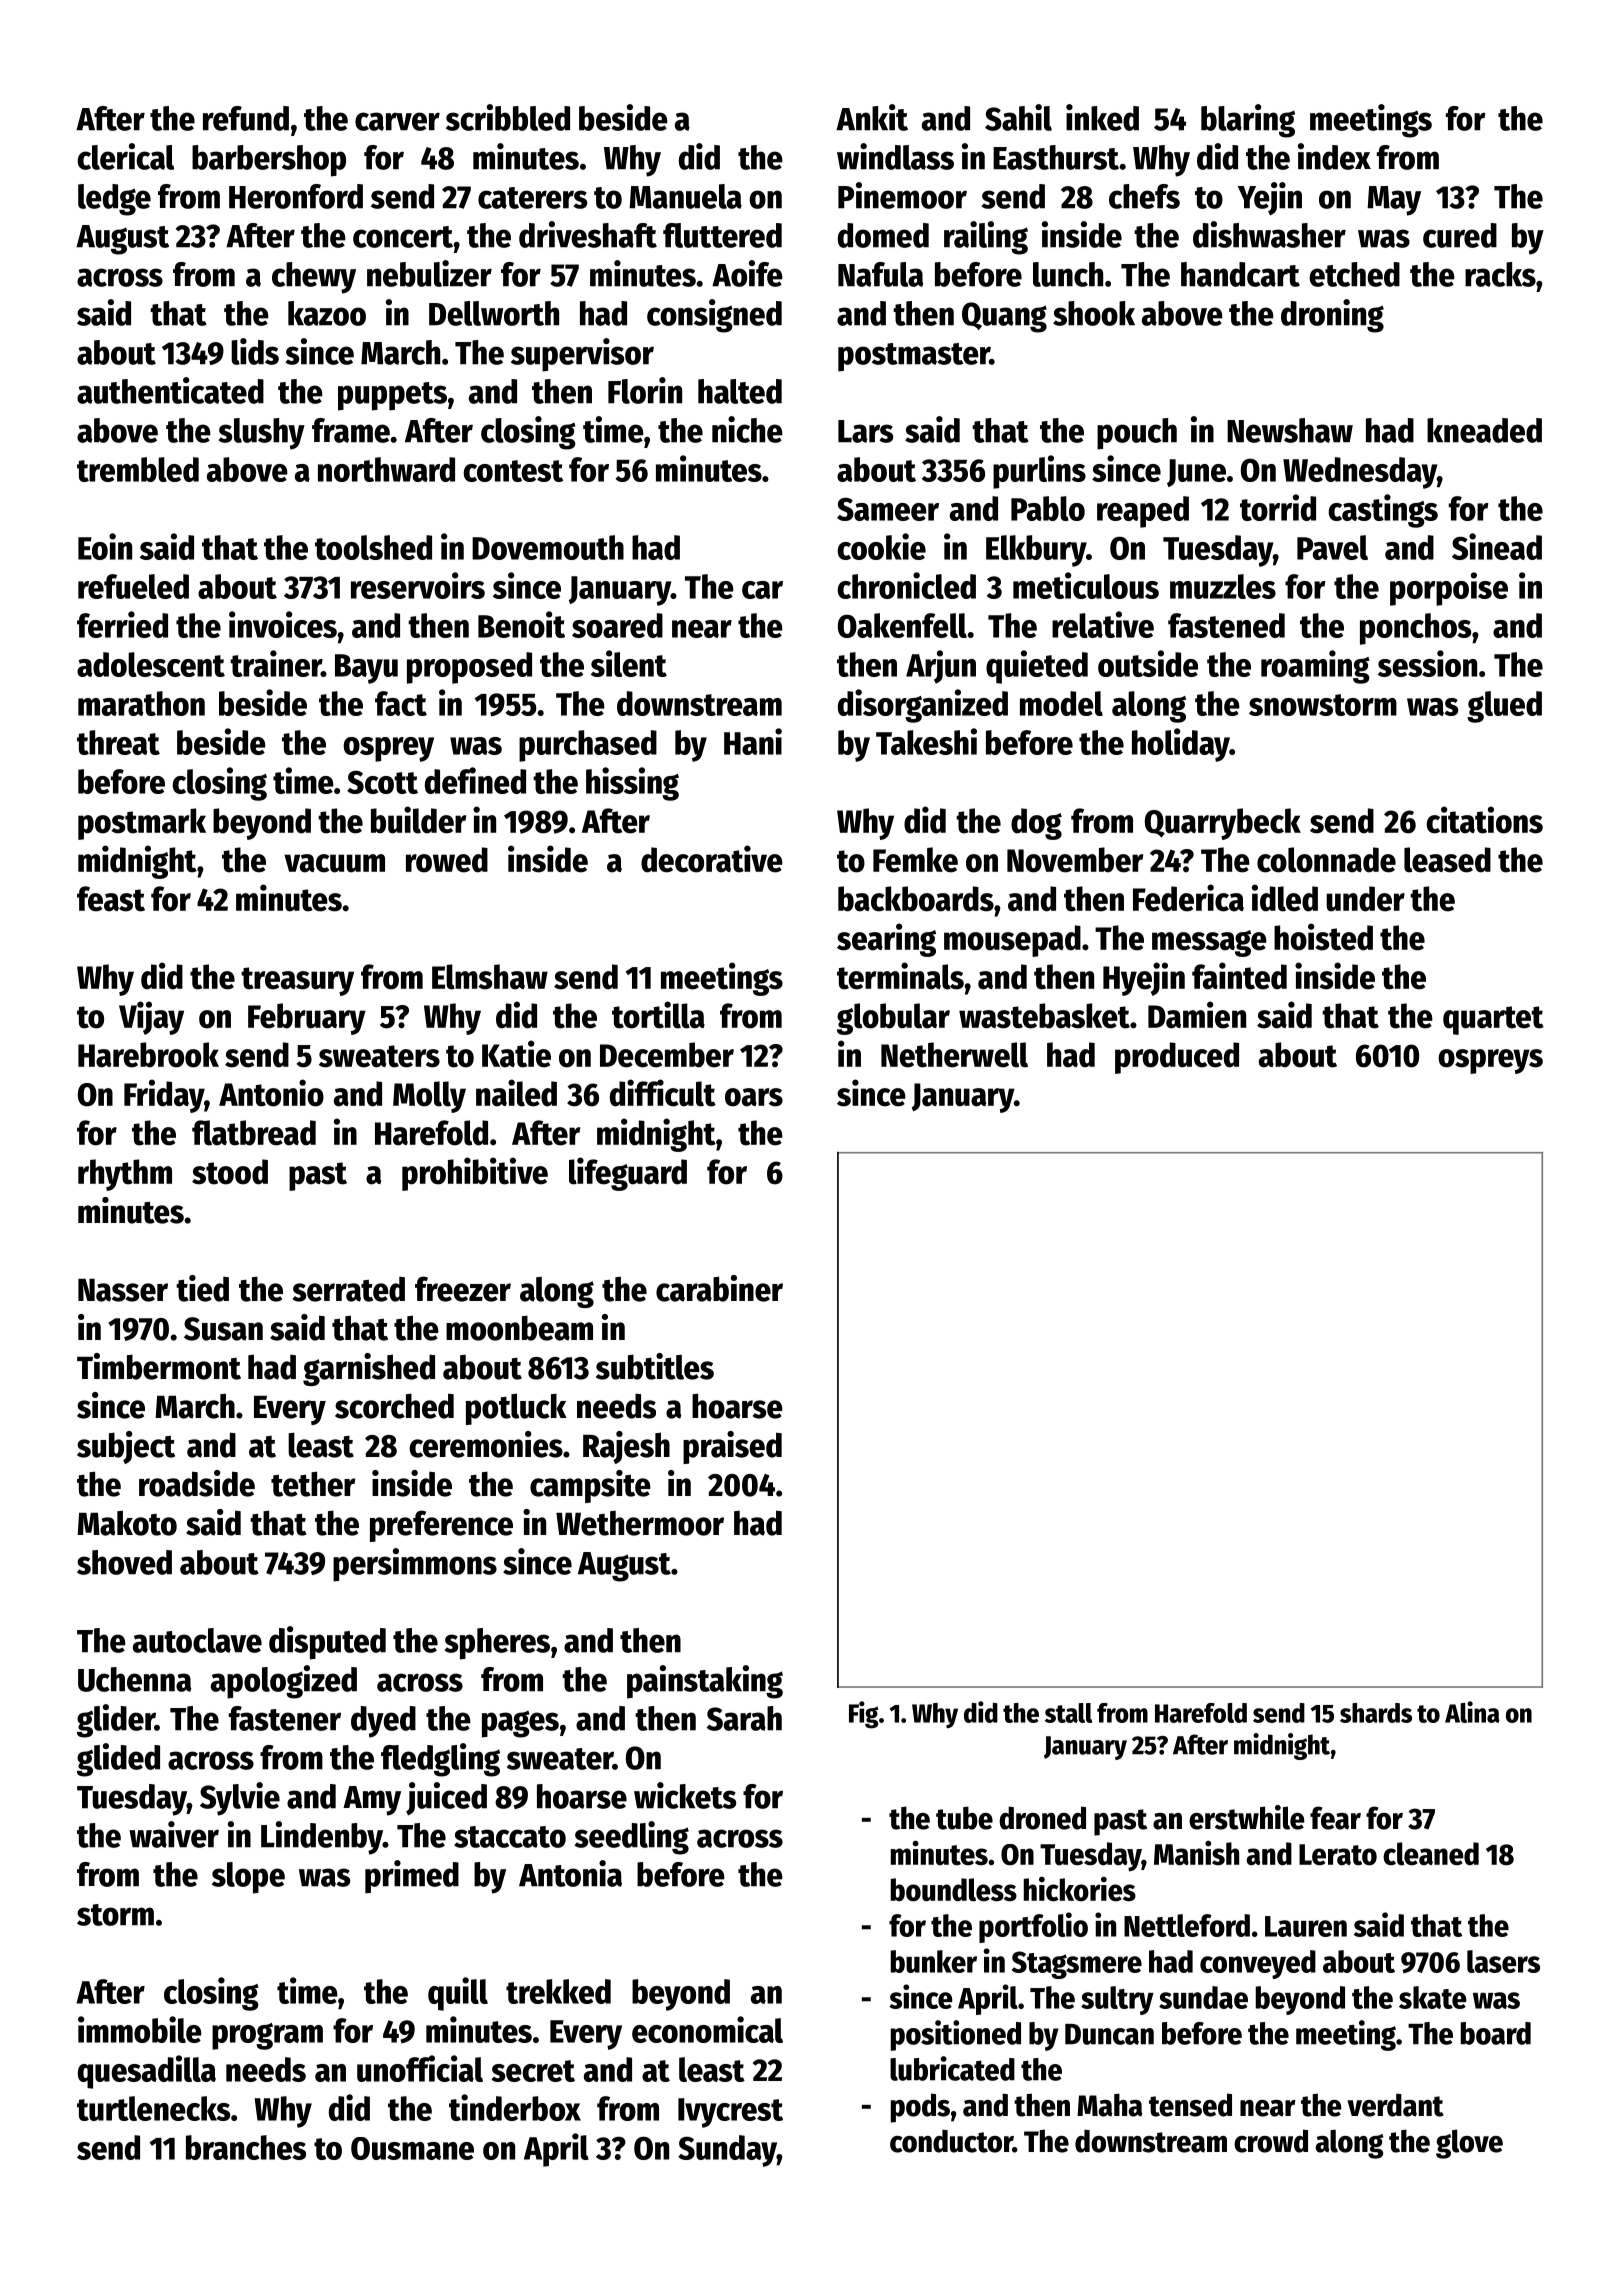 Image resolution: width=1620 pixels, height=2292 pixels. Describe the element at coordinates (105, 546) in the document. I see `Eoin` at that location.
